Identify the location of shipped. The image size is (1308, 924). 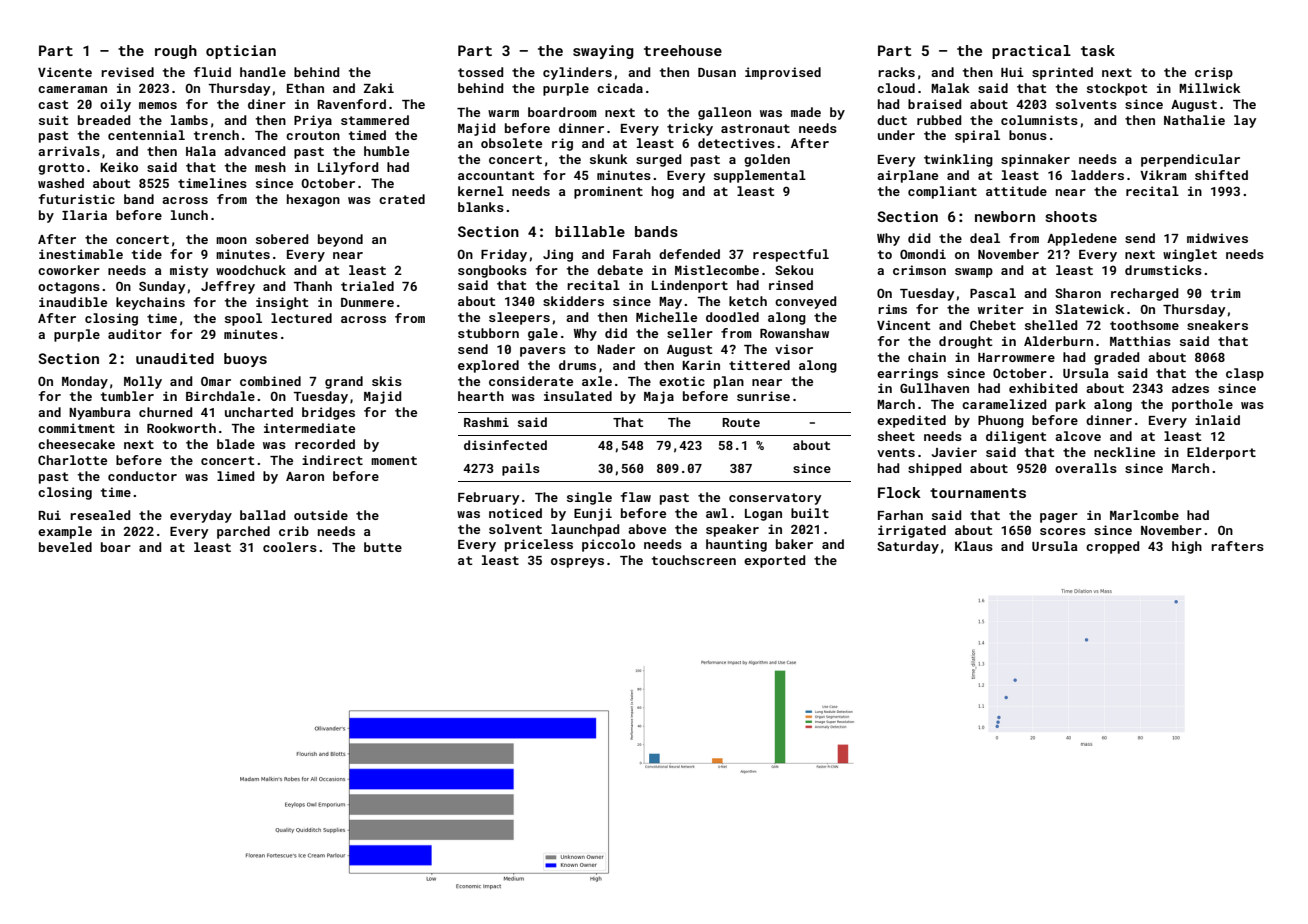
(934, 469).
